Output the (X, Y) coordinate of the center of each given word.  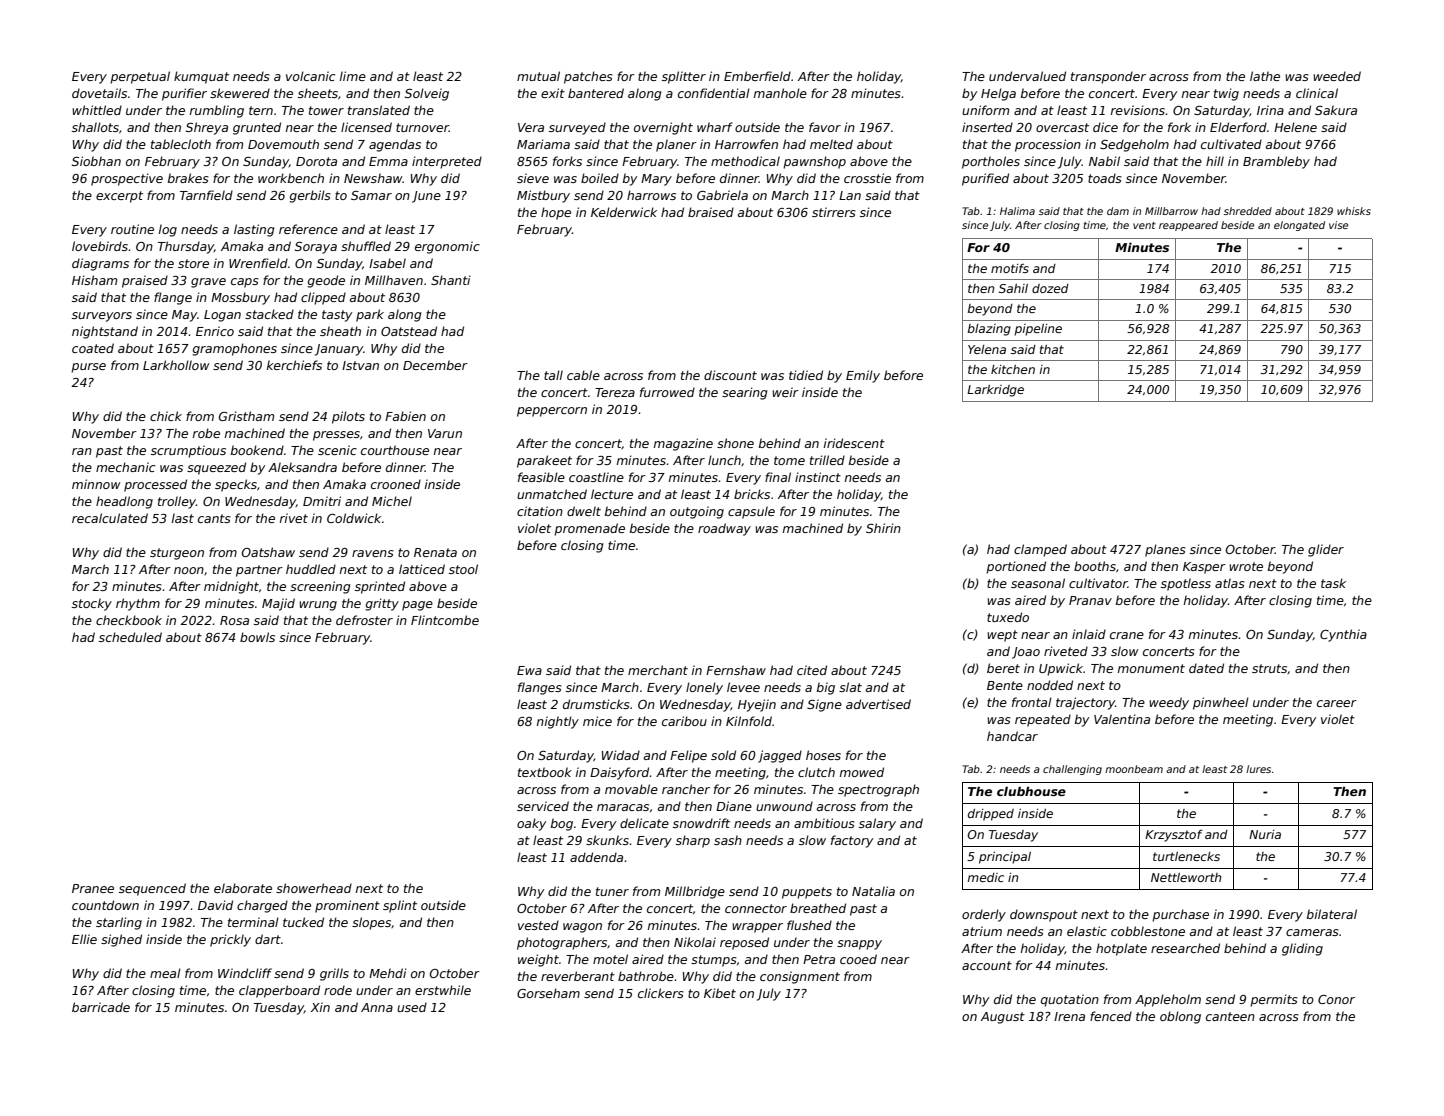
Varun (445, 433)
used (412, 1007)
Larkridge (995, 391)
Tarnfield (206, 195)
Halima (1017, 211)
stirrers (834, 212)
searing (745, 393)
